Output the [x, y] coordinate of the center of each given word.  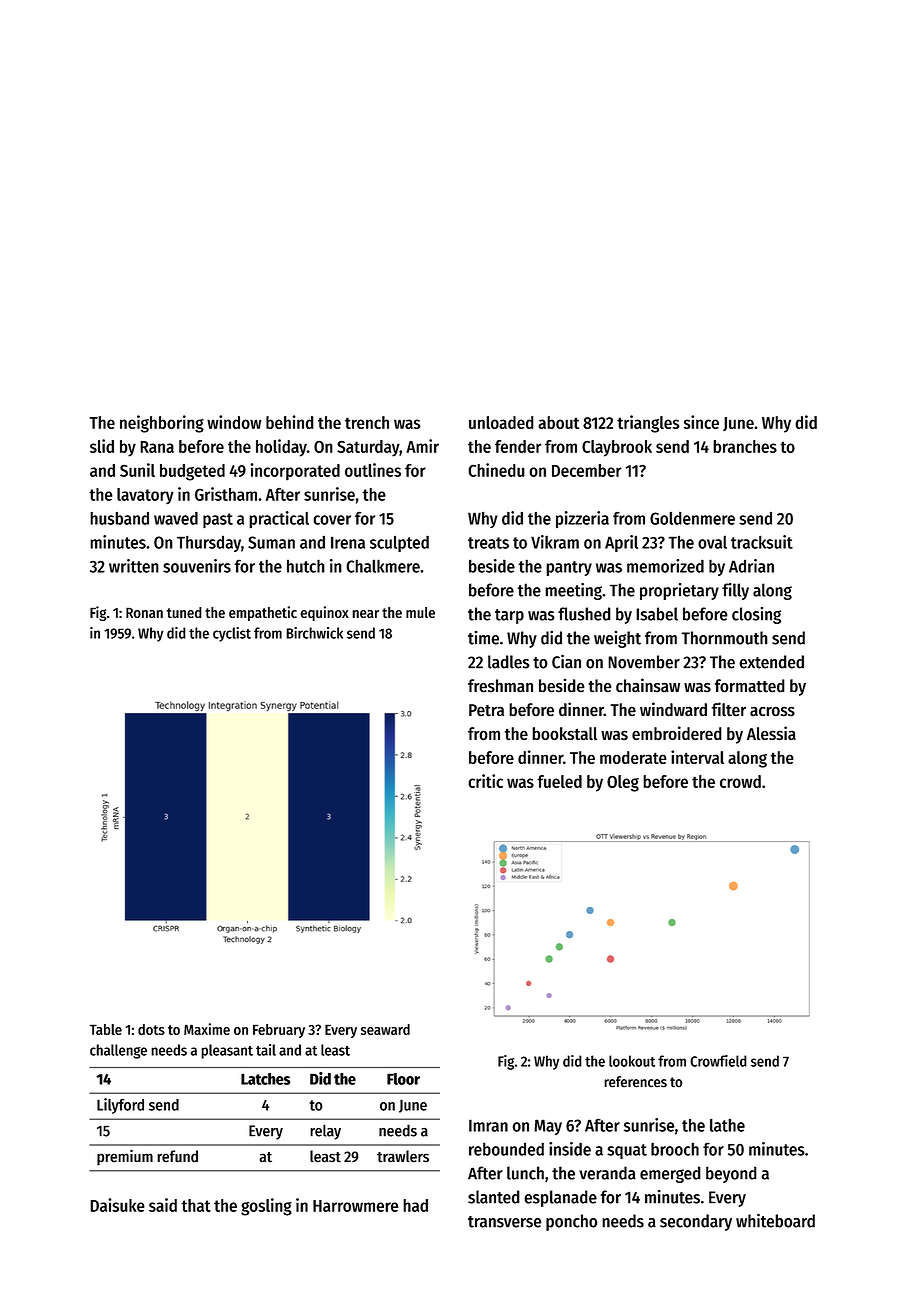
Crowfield [718, 1061]
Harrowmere [356, 1206]
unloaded [501, 422]
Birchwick [314, 633]
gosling [266, 1207]
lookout [632, 1061]
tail [266, 1050]
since [701, 422]
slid [102, 446]
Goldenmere [692, 518]
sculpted [399, 543]
